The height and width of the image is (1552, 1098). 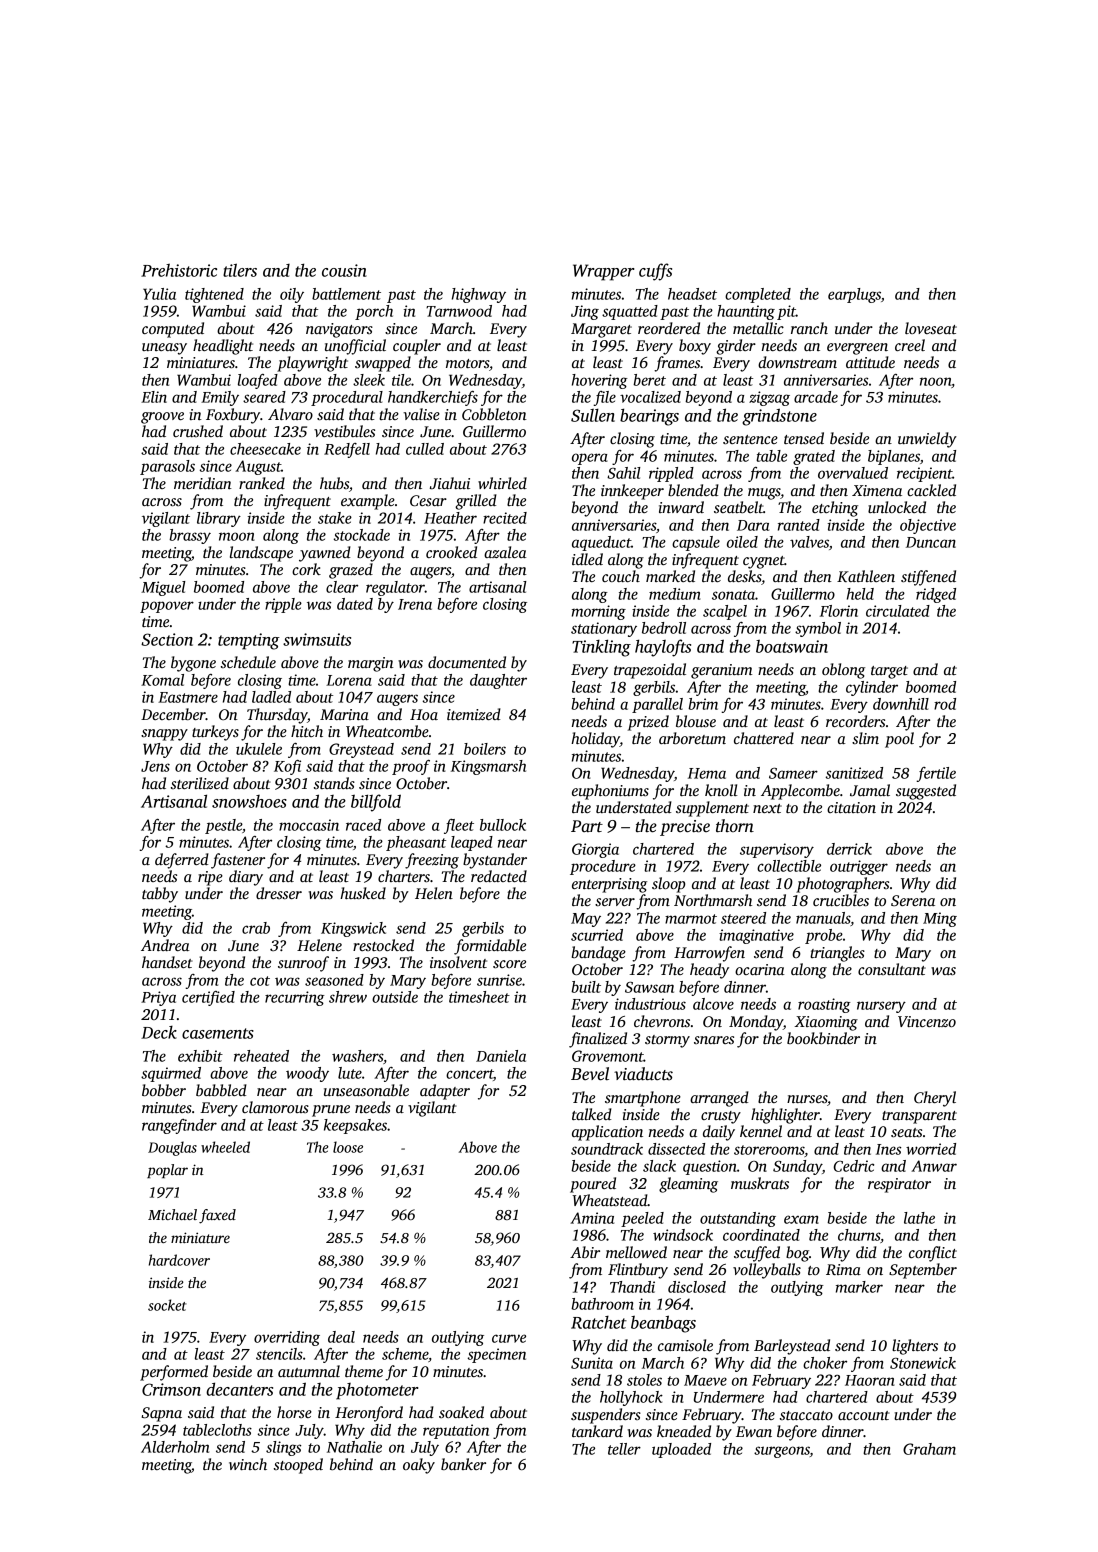 I want to click on pool, so click(x=899, y=740).
